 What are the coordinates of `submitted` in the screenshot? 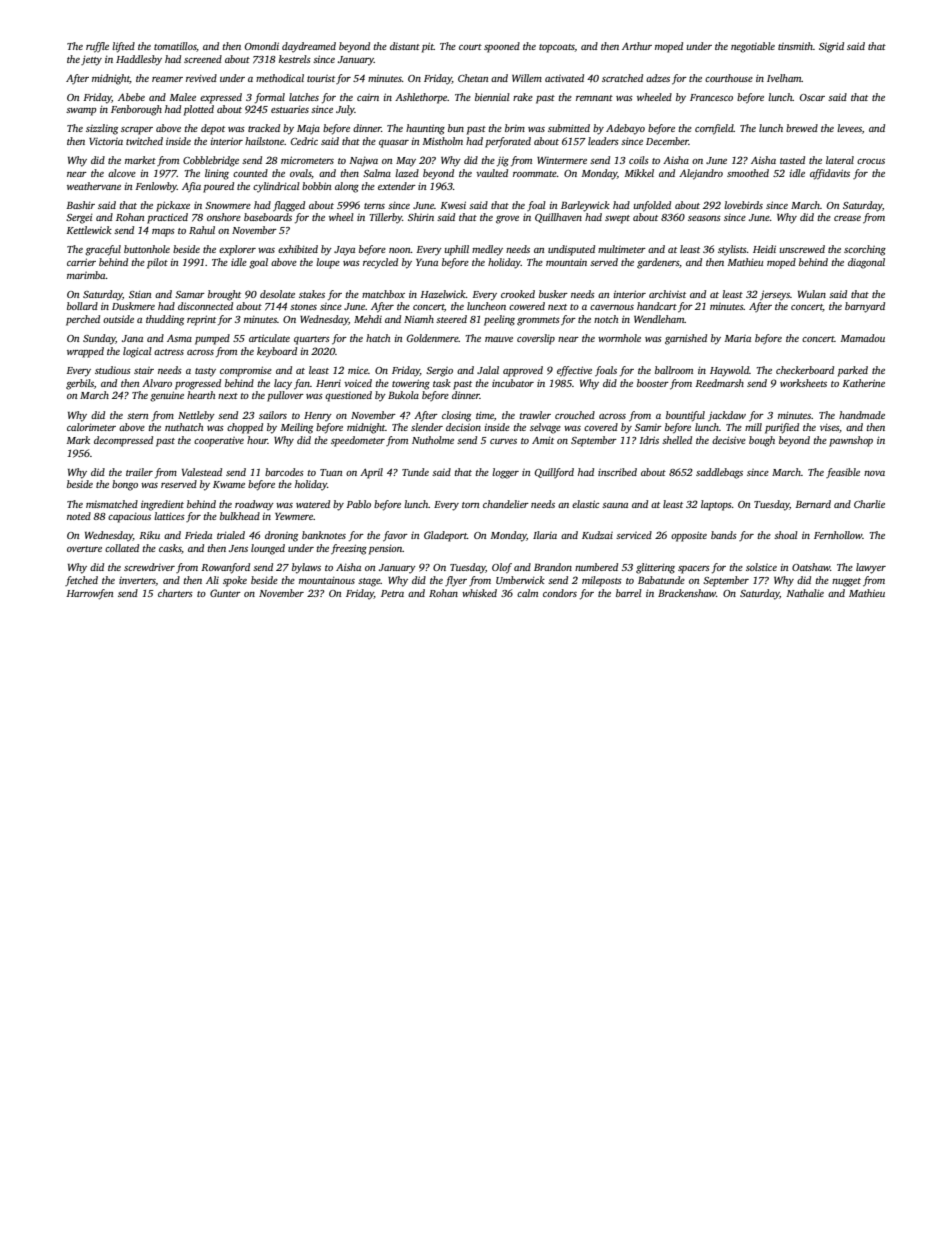 It's located at (569, 128).
